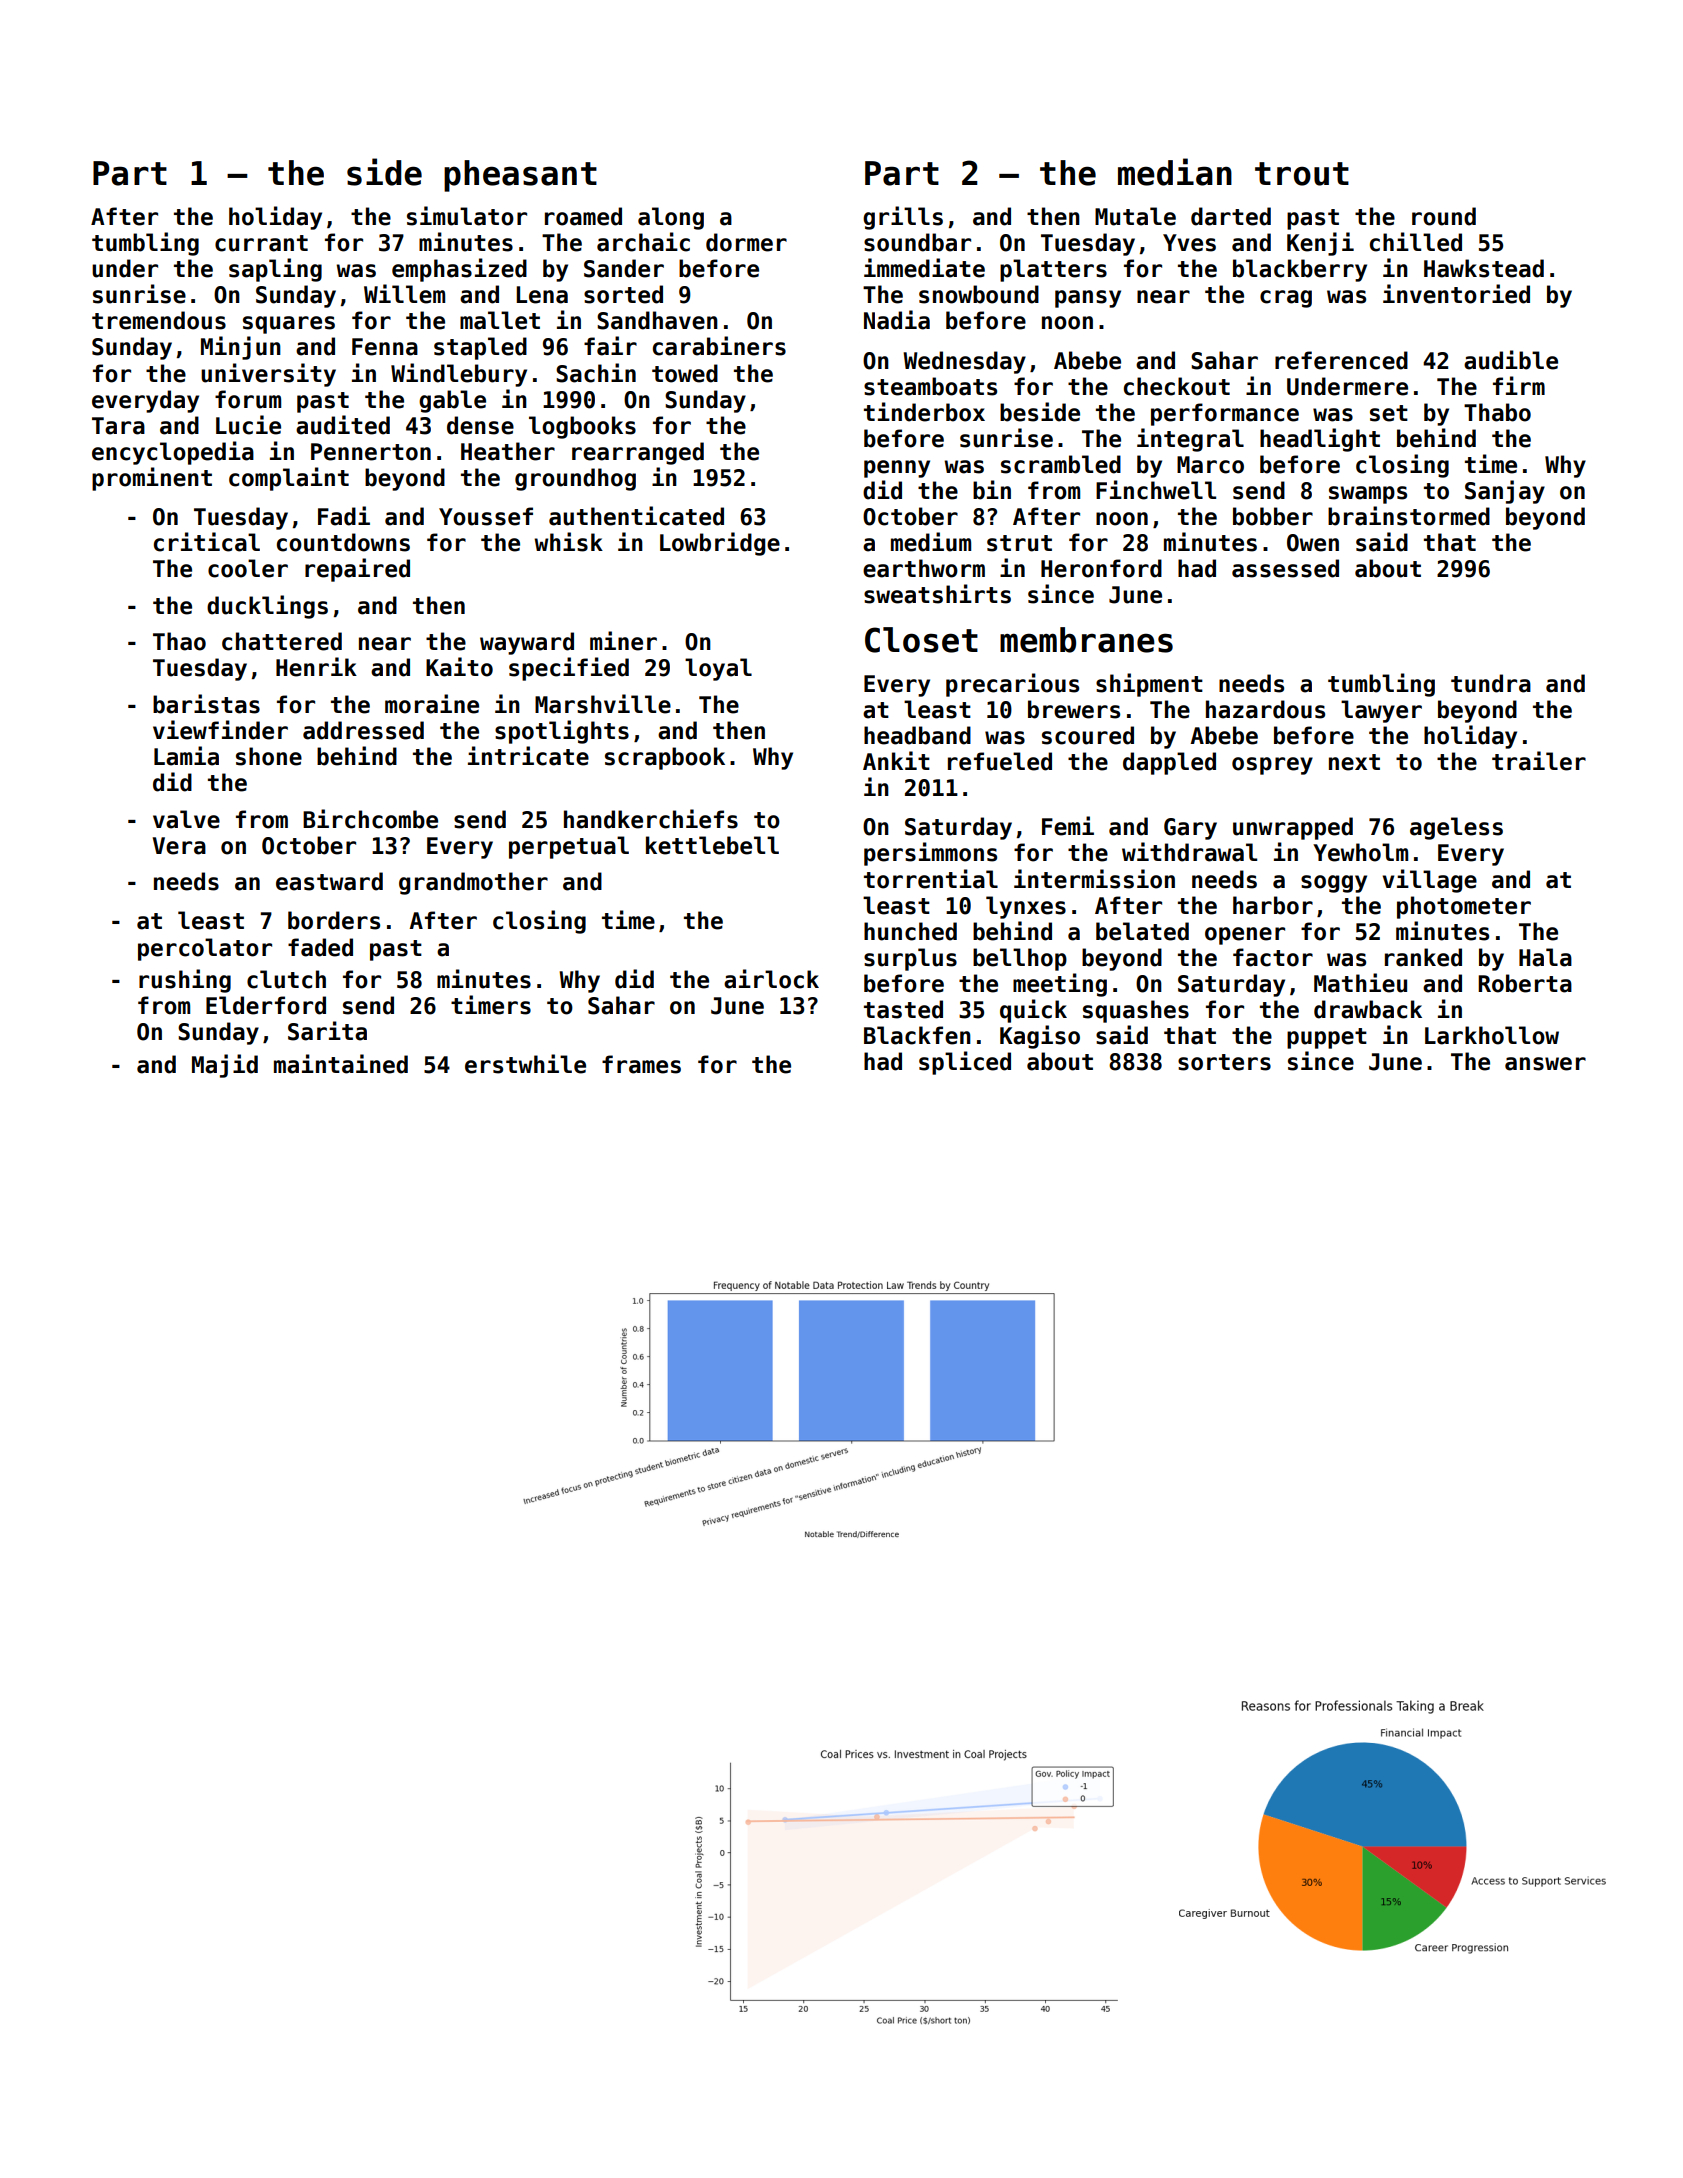 The height and width of the image is (2178, 1683). Describe the element at coordinates (341, 1064) in the image. I see `maintained` at that location.
